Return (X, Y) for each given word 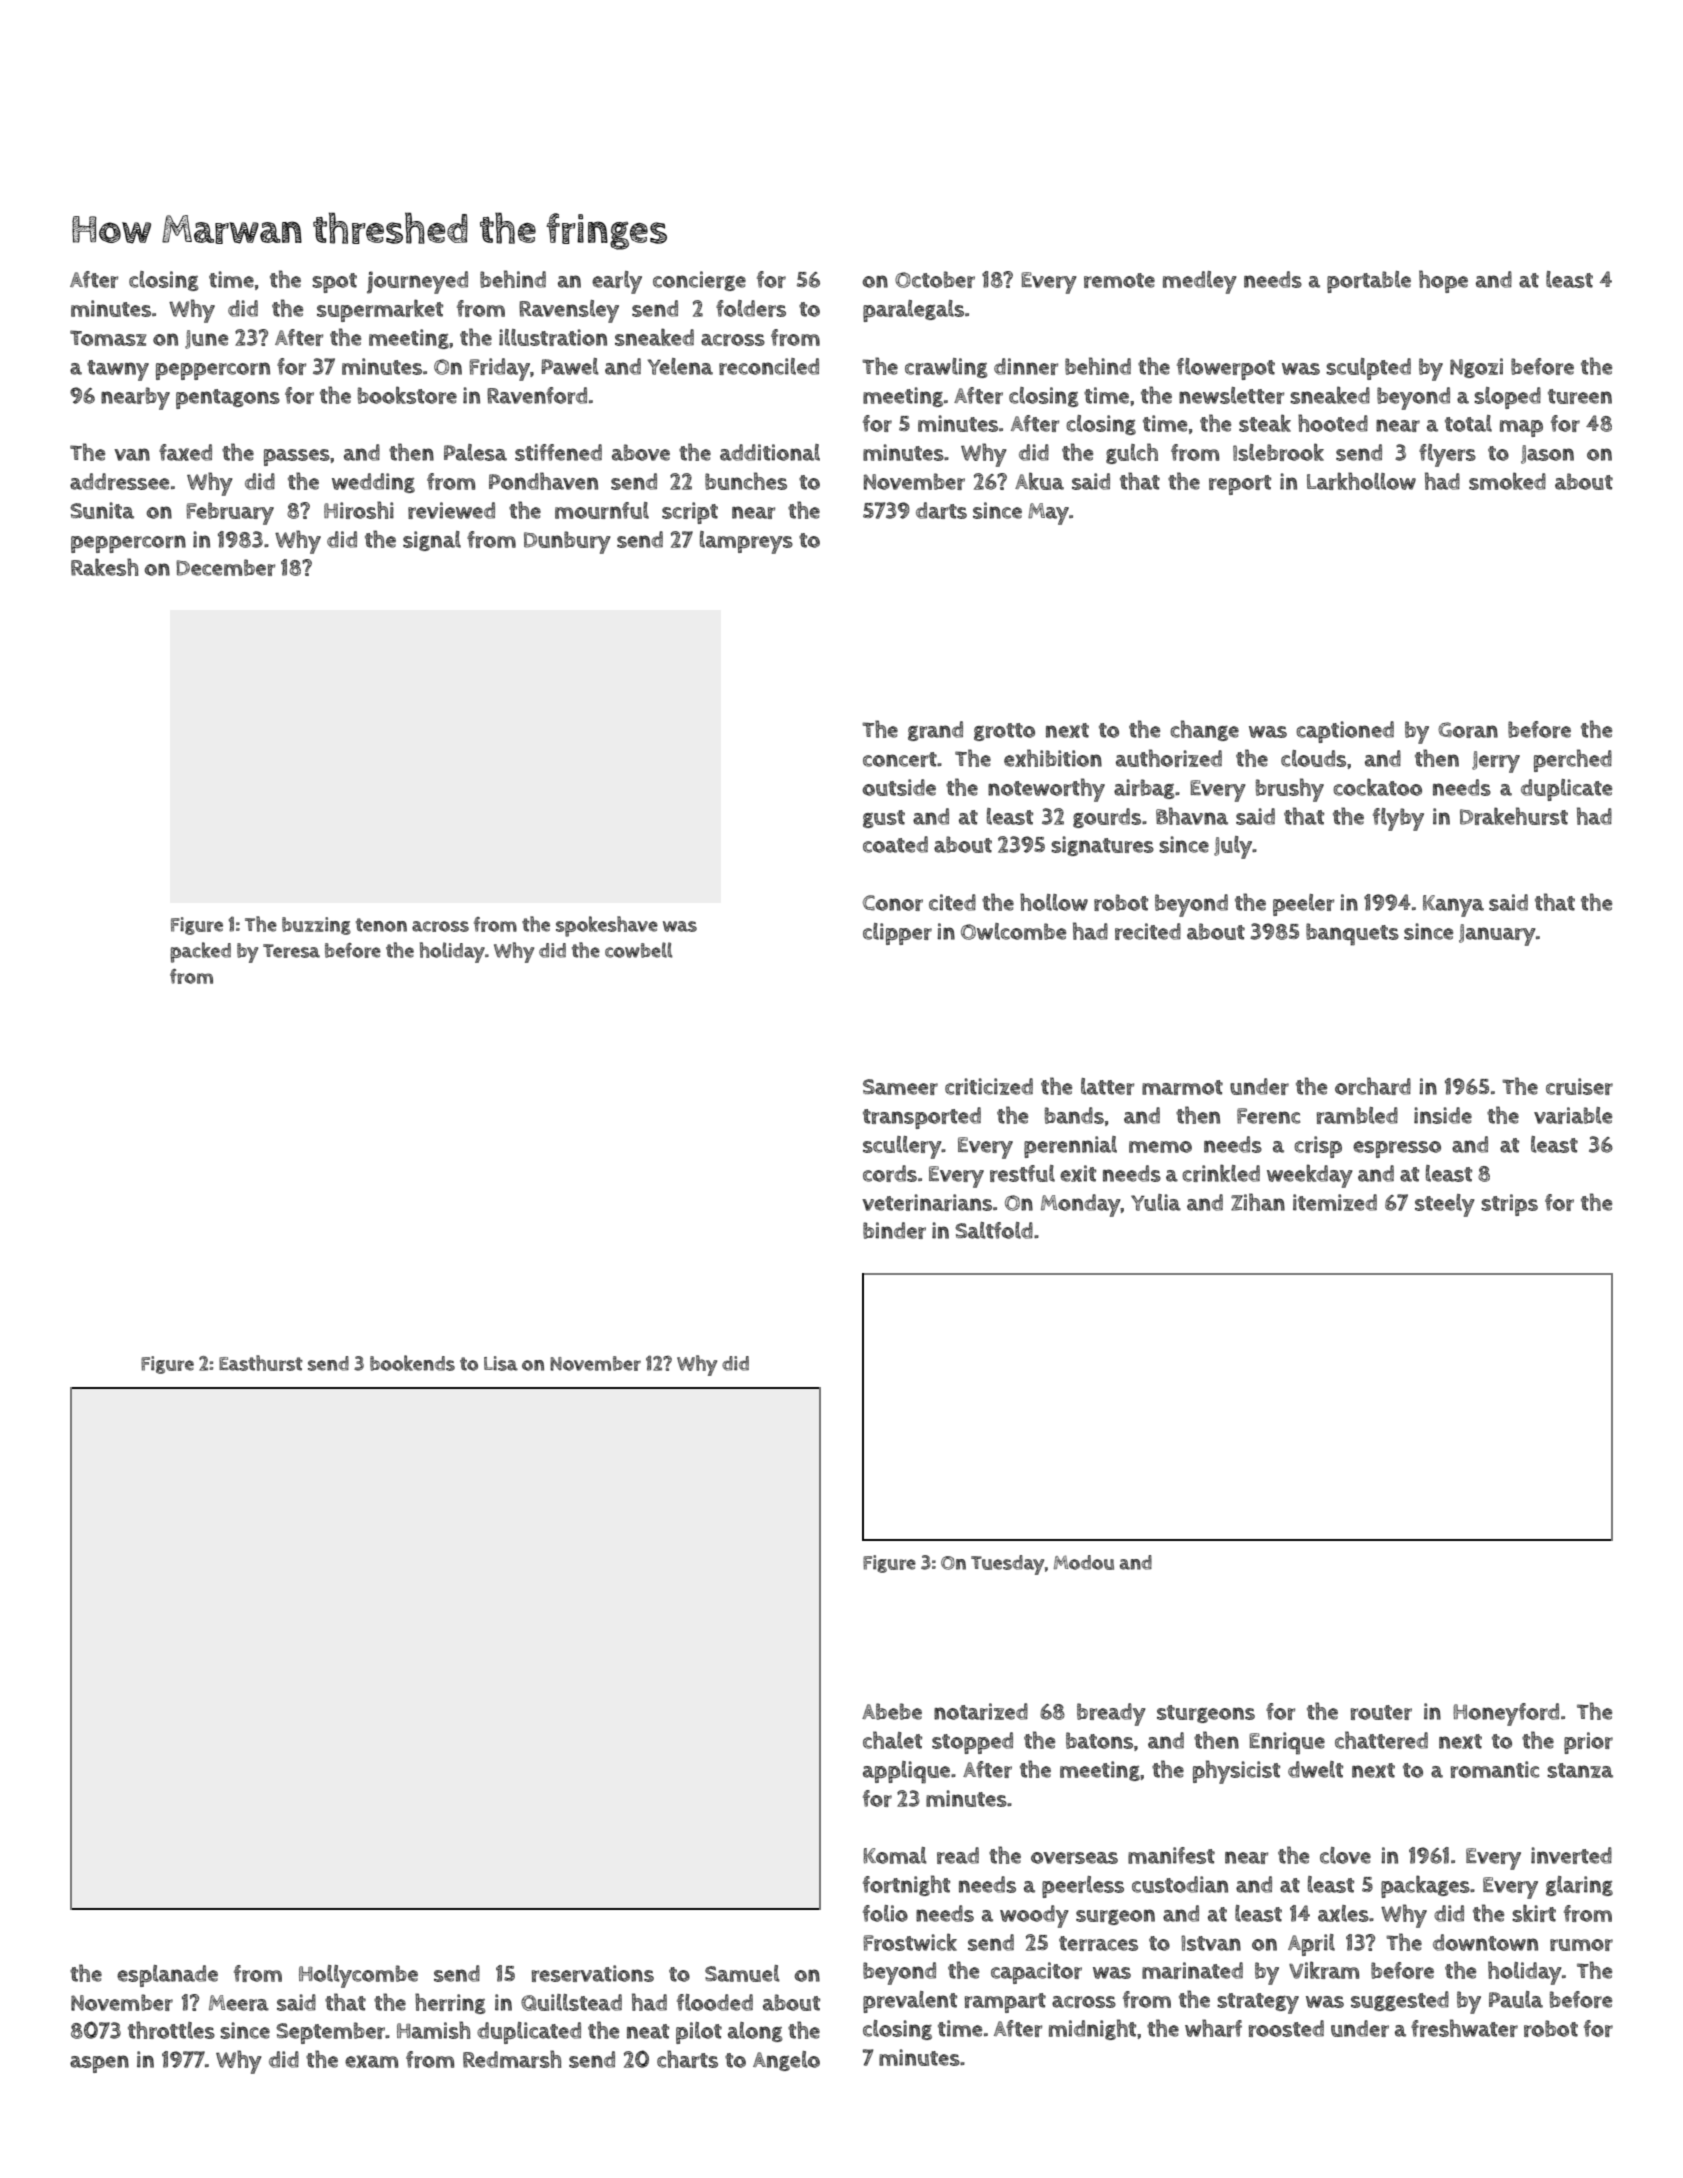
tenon (381, 925)
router (1381, 1712)
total (1468, 423)
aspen (99, 2064)
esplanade (167, 1976)
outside (899, 787)
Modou (1084, 1562)
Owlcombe (1013, 931)
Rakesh (104, 567)
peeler (1303, 905)
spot (334, 283)
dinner (1026, 366)
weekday (1310, 1176)
